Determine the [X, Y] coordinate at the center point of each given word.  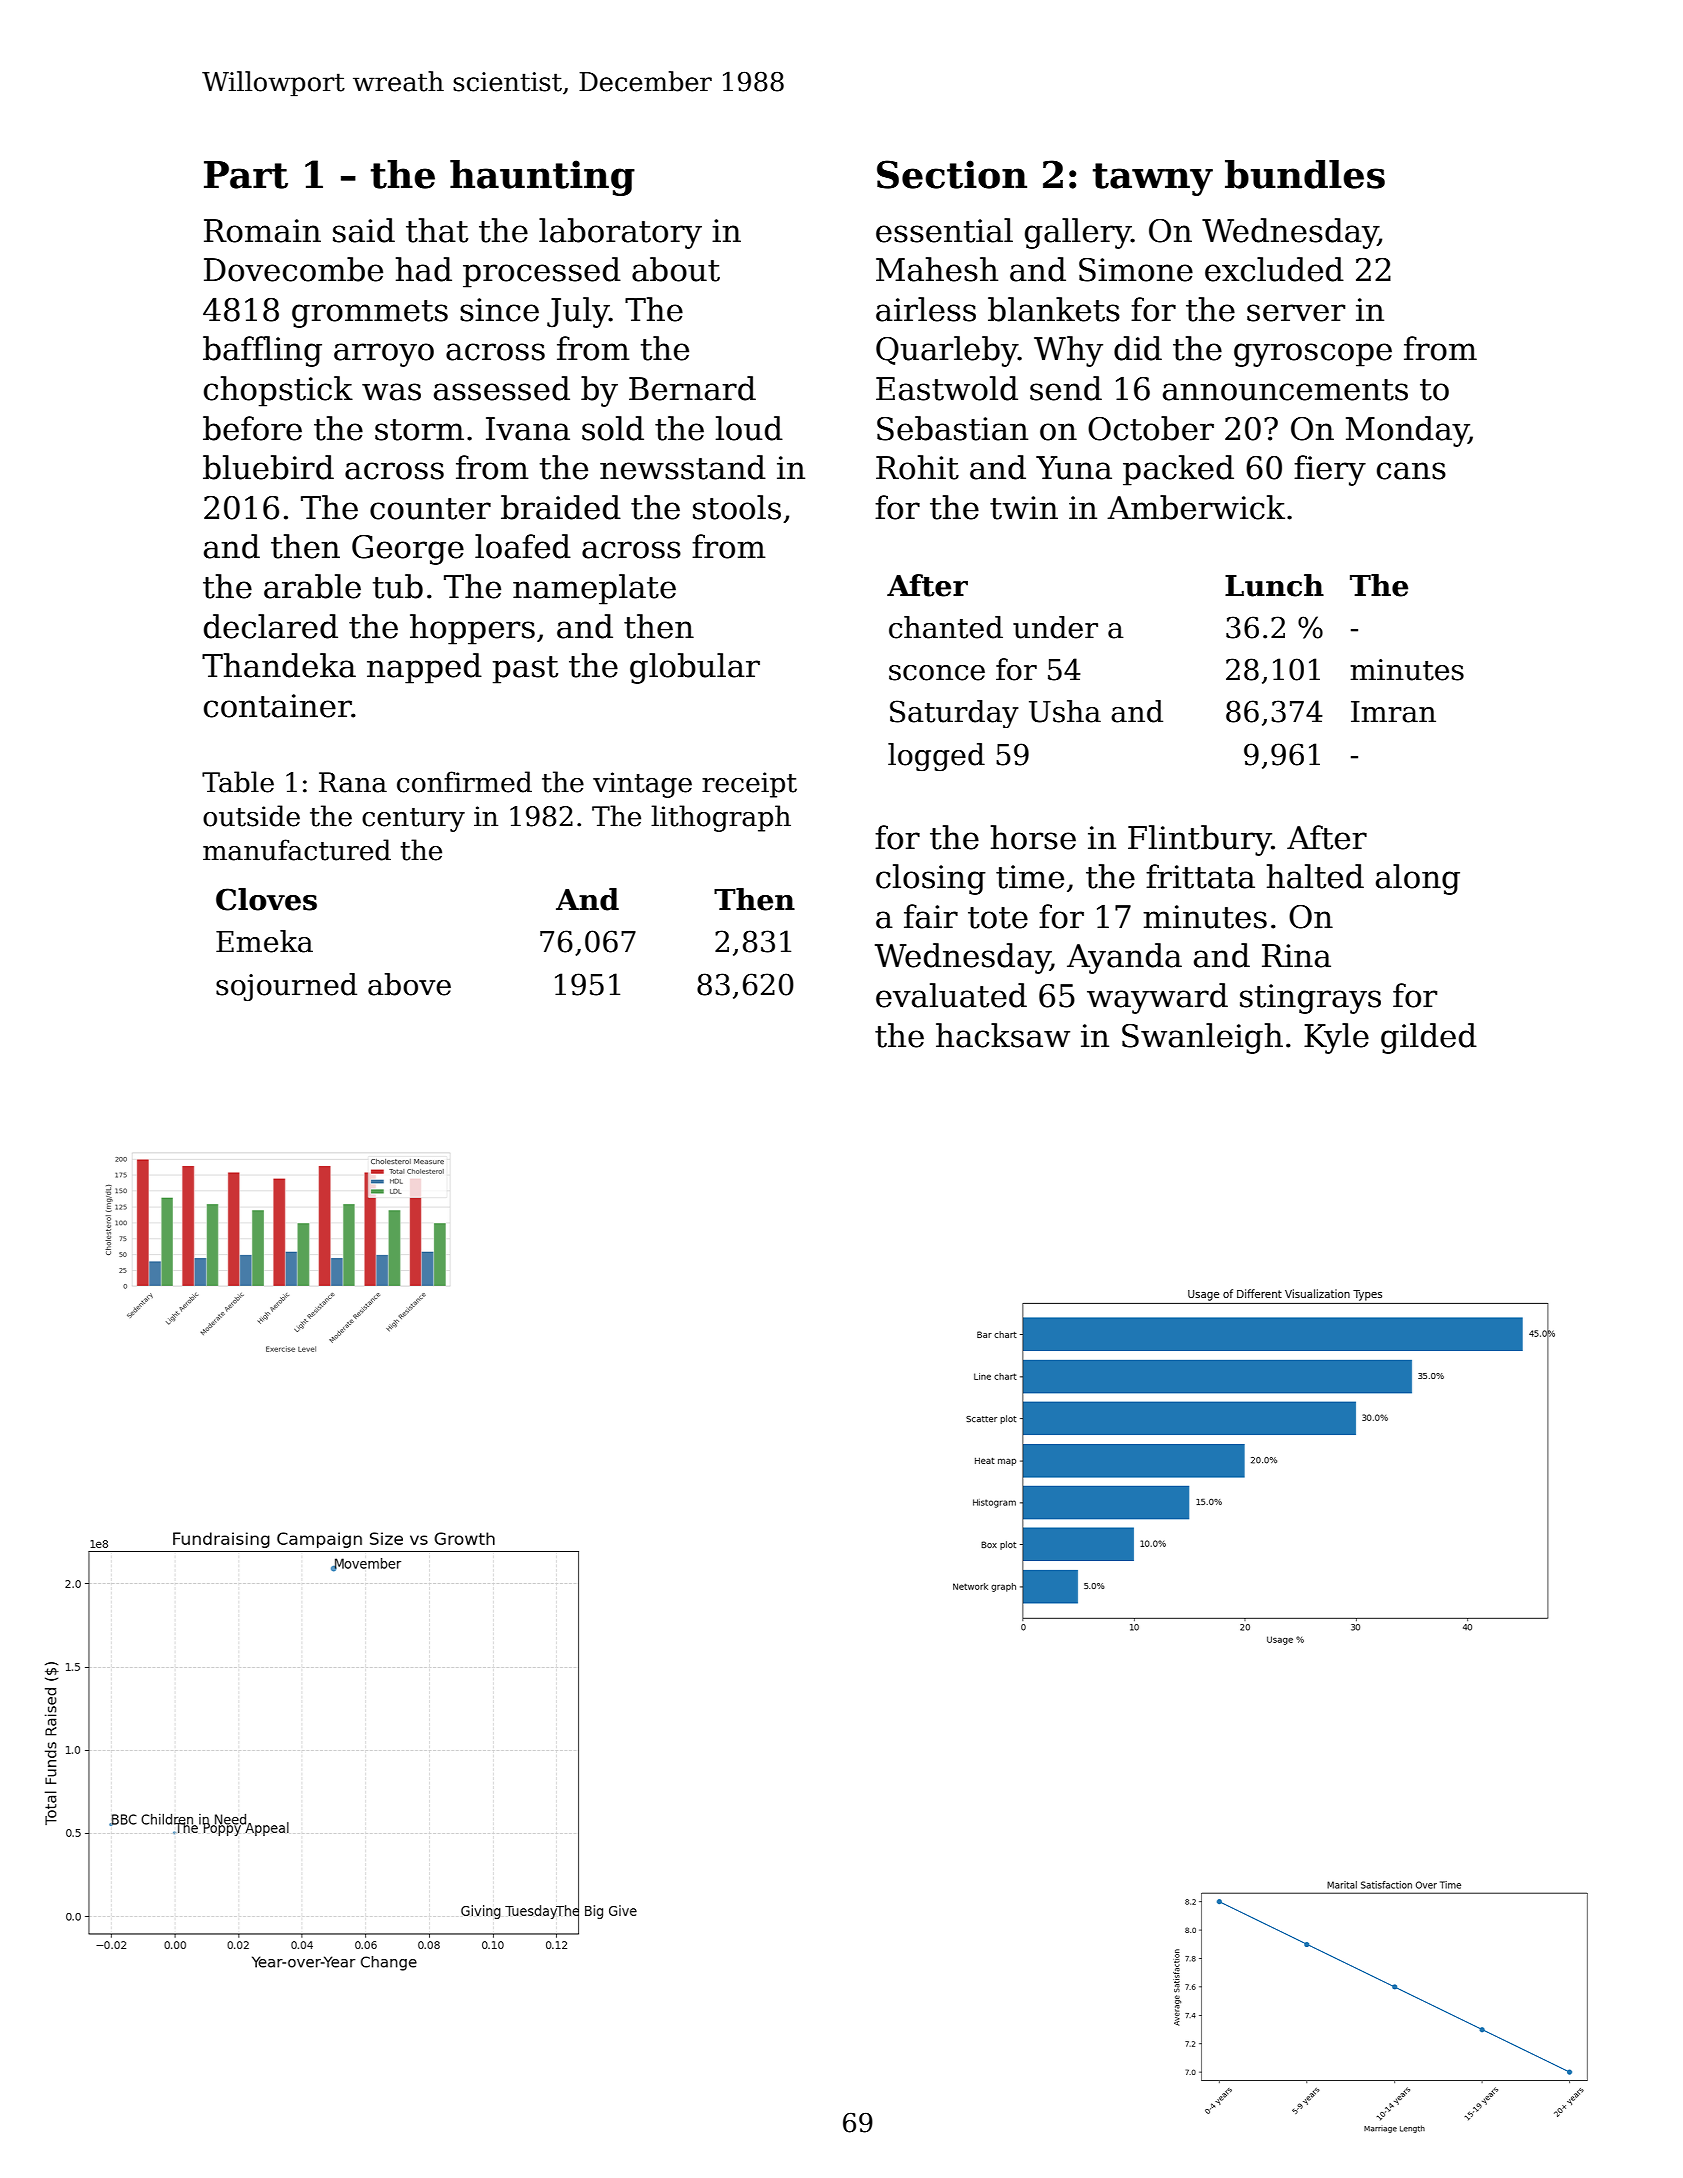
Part [246, 175]
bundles [1305, 174]
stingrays [1310, 999]
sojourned [286, 987]
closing [931, 879]
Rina [1296, 956]
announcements [1285, 390]
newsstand [683, 467]
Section [952, 174]
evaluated [951, 995]
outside [251, 816]
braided [561, 507]
